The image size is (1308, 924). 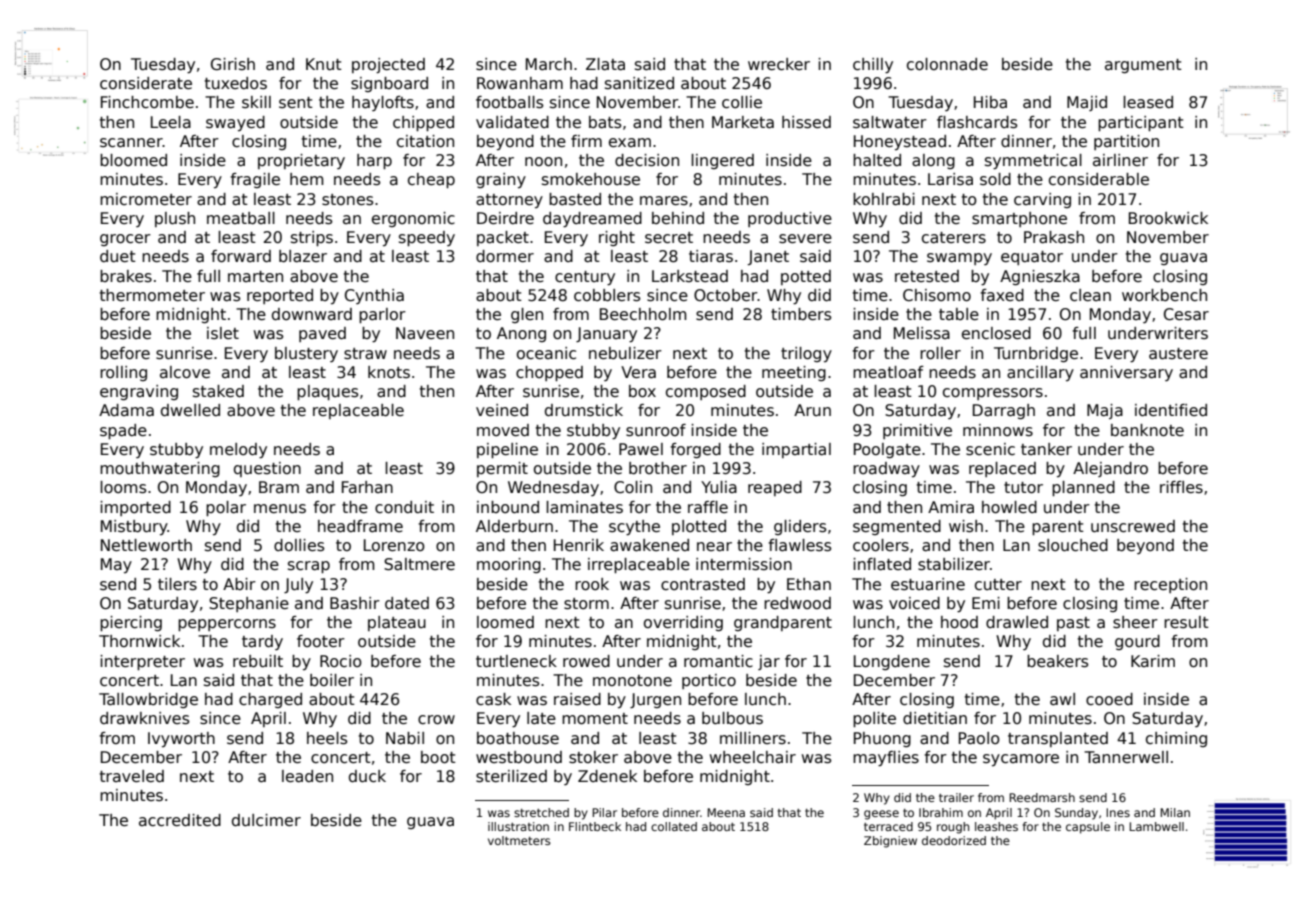 What do you see at coordinates (605, 64) in the image?
I see `Zlata` at bounding box center [605, 64].
